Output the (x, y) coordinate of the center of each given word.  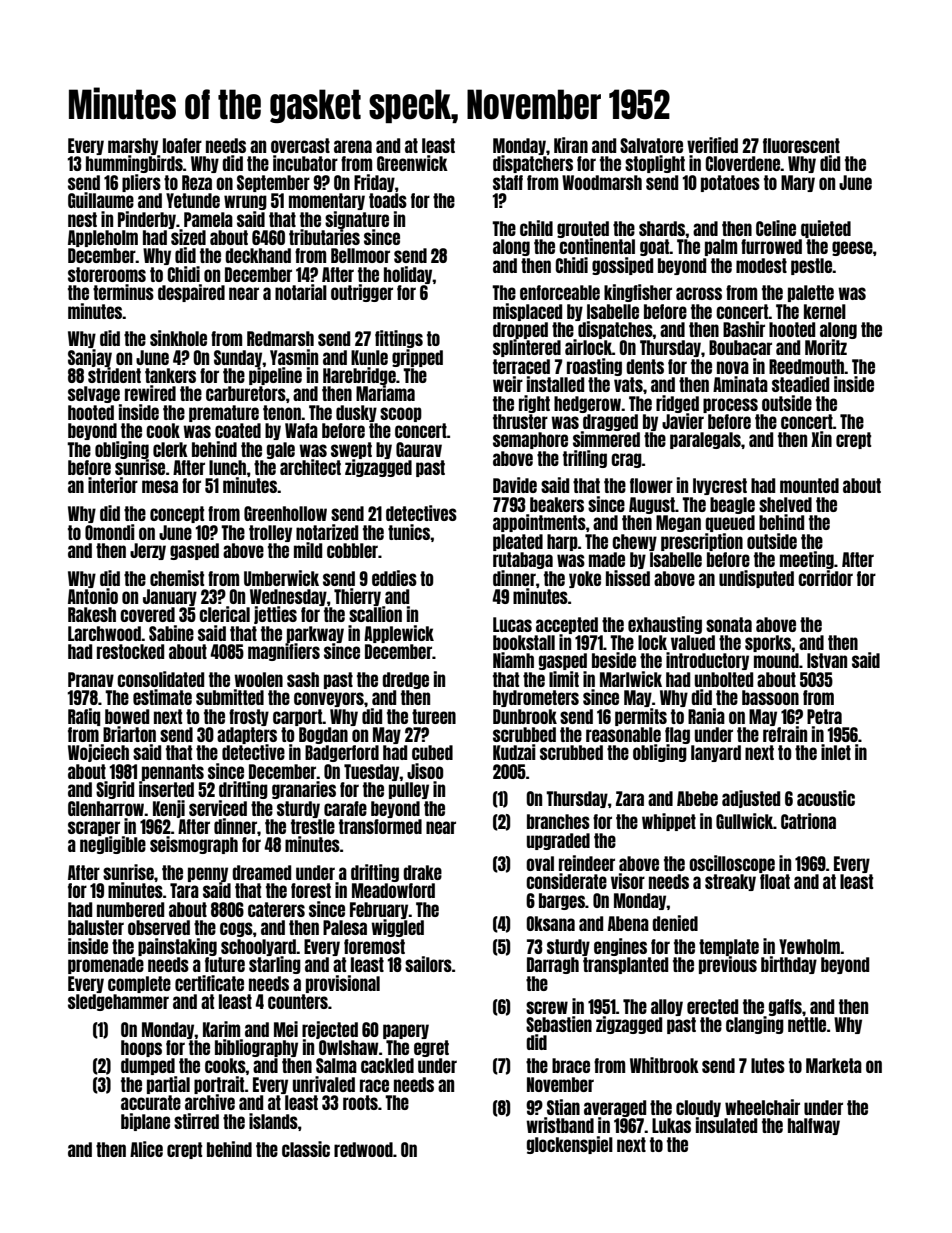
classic (306, 1149)
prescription (702, 542)
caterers (276, 909)
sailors (428, 964)
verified (712, 145)
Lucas (512, 624)
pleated (518, 542)
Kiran (571, 145)
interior (113, 485)
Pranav (91, 679)
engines (620, 947)
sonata (729, 624)
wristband (560, 1125)
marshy (133, 146)
